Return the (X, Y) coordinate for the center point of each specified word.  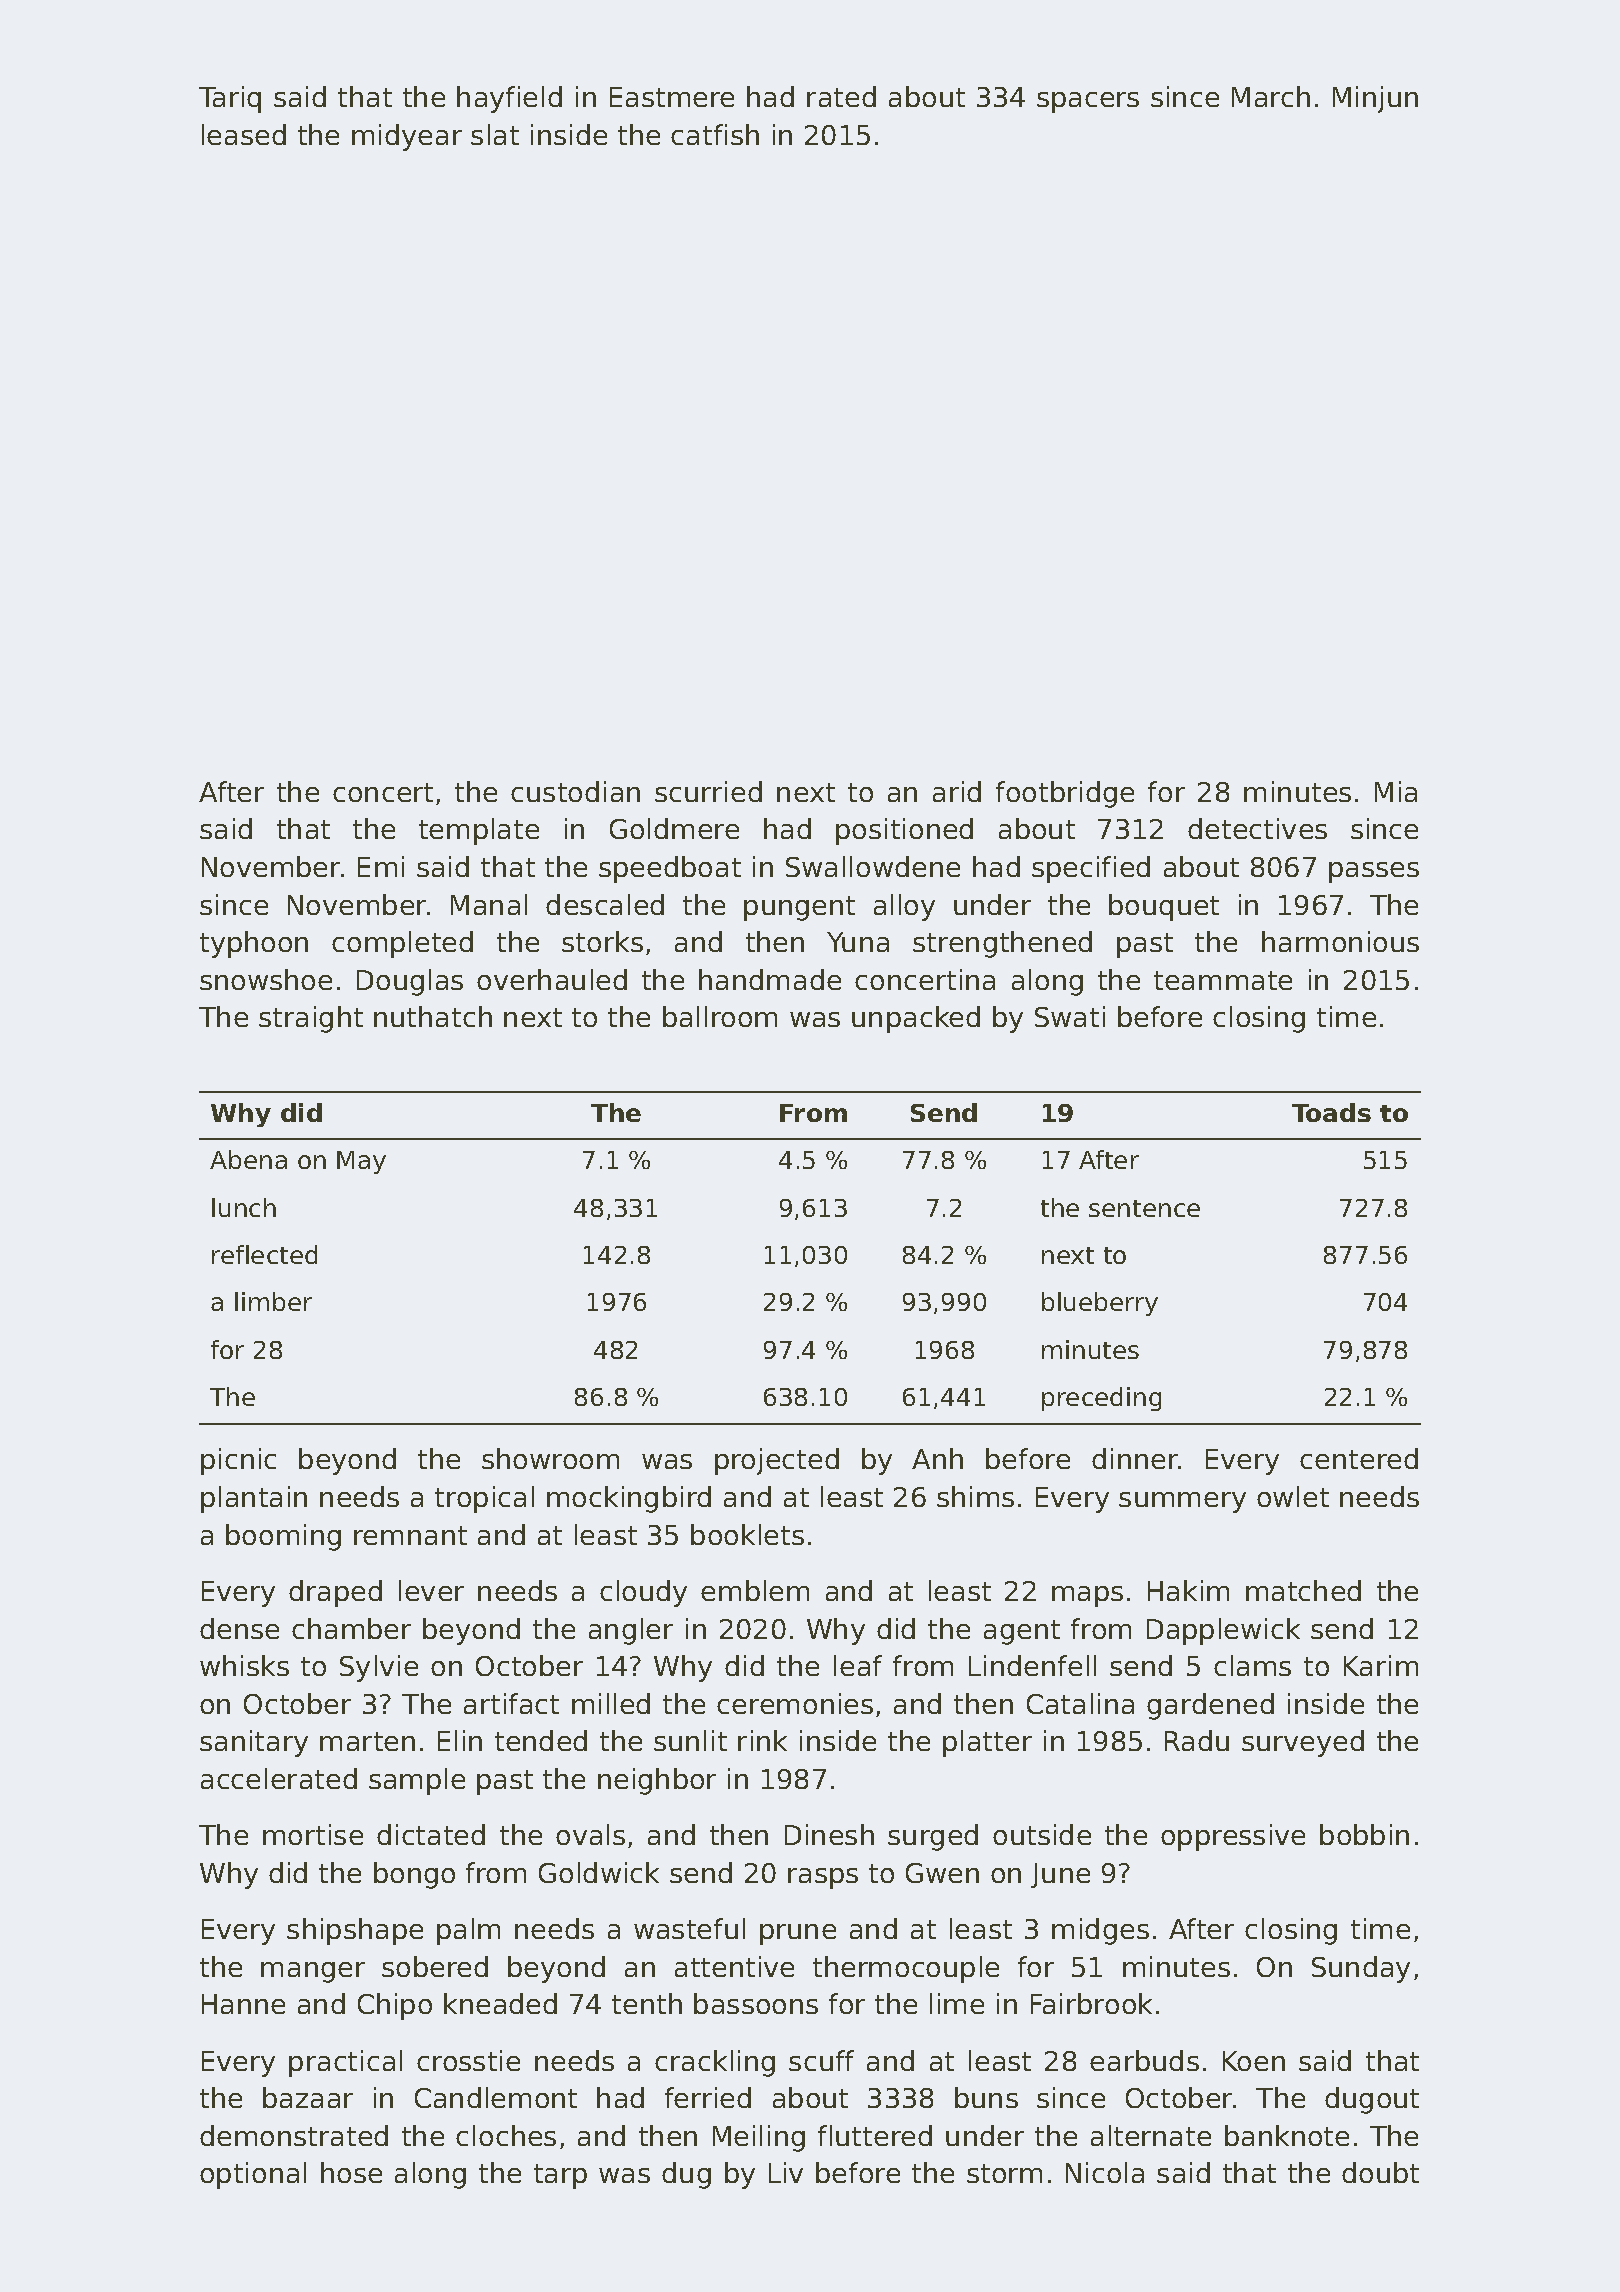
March (1271, 96)
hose (351, 2172)
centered (1359, 1458)
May (361, 1162)
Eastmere (672, 97)
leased (244, 134)
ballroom (720, 1016)
